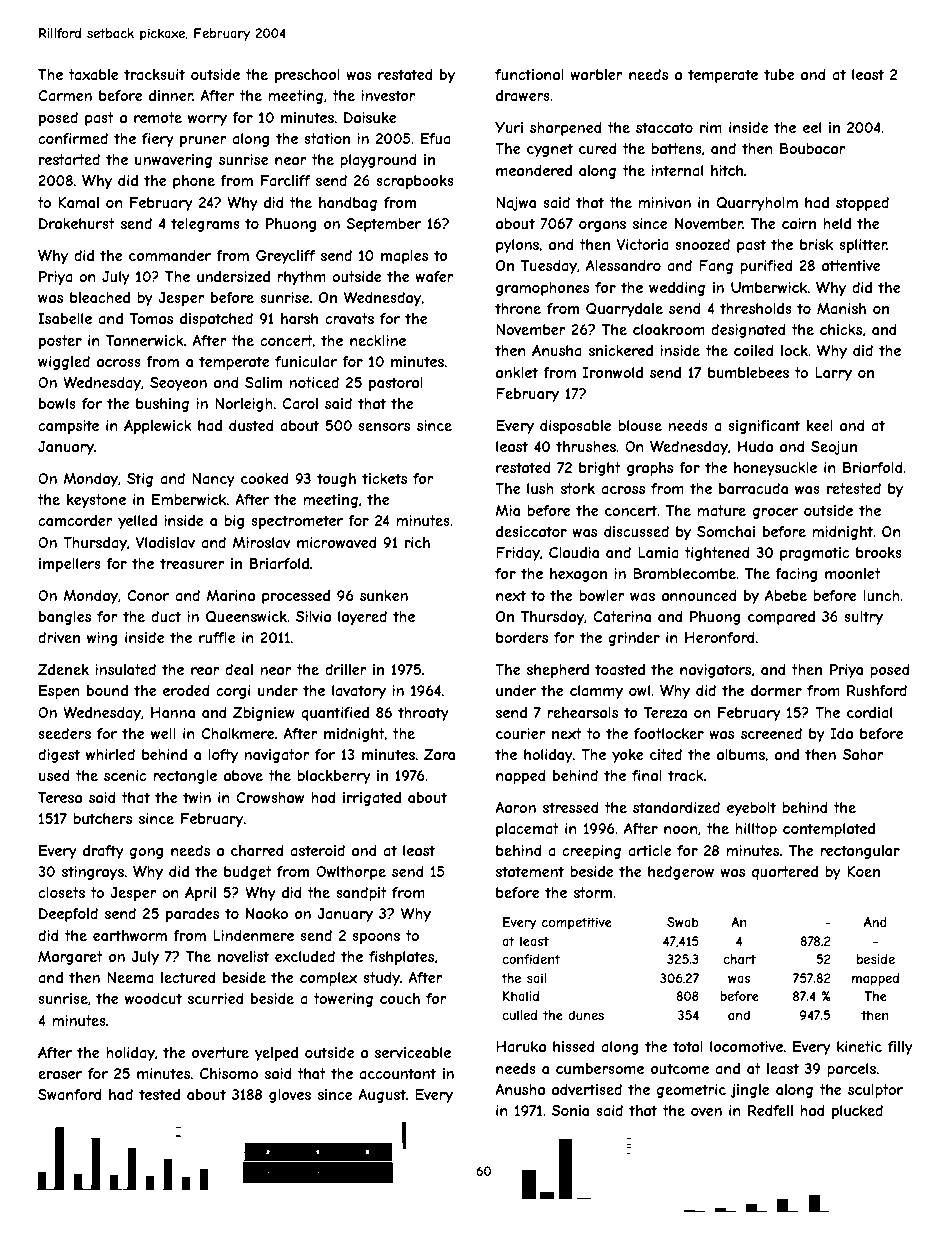  What do you see at coordinates (776, 690) in the page?
I see `dormer` at bounding box center [776, 690].
